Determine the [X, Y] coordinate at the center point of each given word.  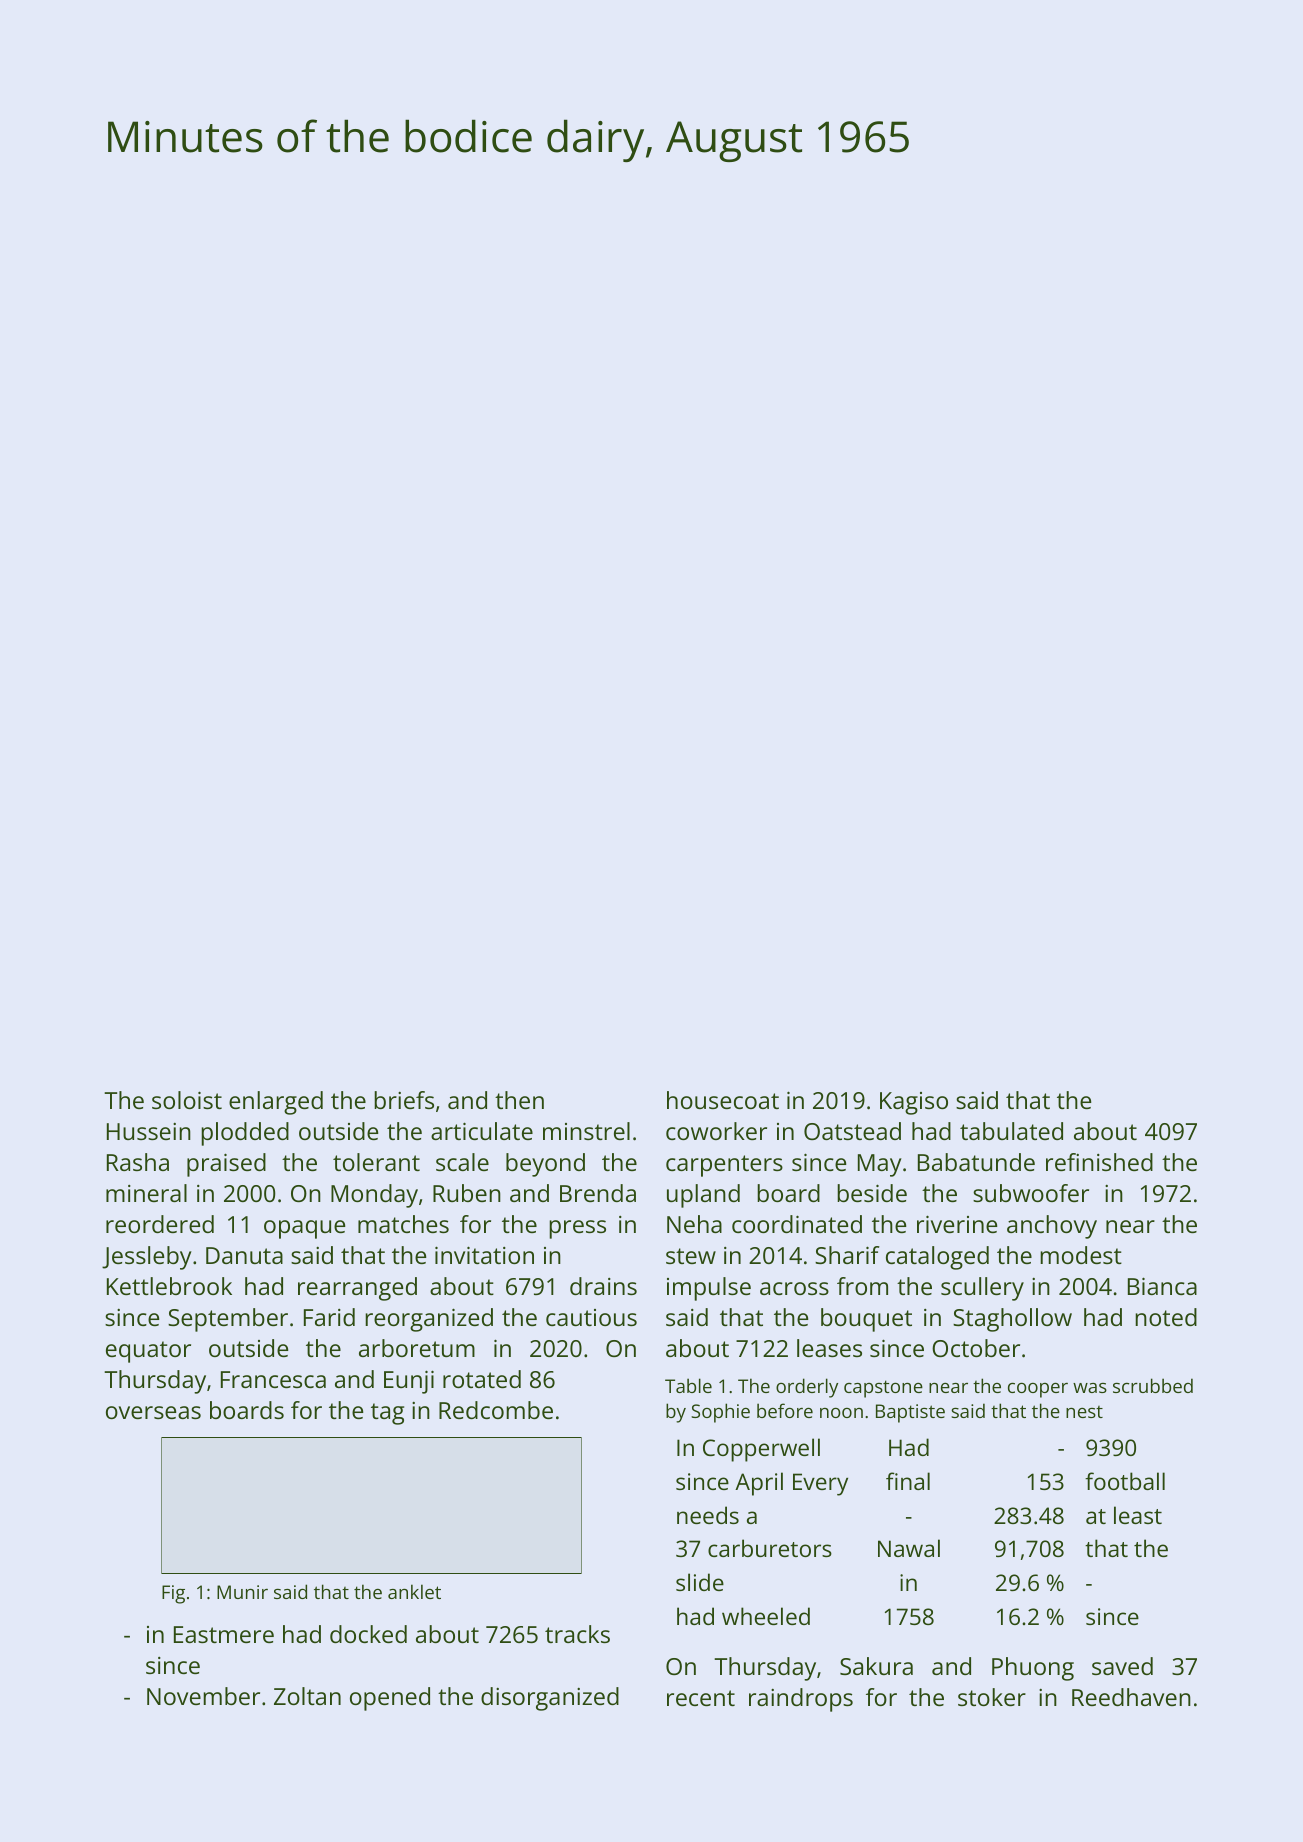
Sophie [720, 1413]
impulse [709, 1289]
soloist [187, 1100]
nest [1084, 1412]
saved [1122, 1666]
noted [1166, 1317]
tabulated [1011, 1131]
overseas [153, 1412]
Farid [329, 1317]
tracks [577, 1634]
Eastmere [224, 1634]
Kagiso [914, 1103]
